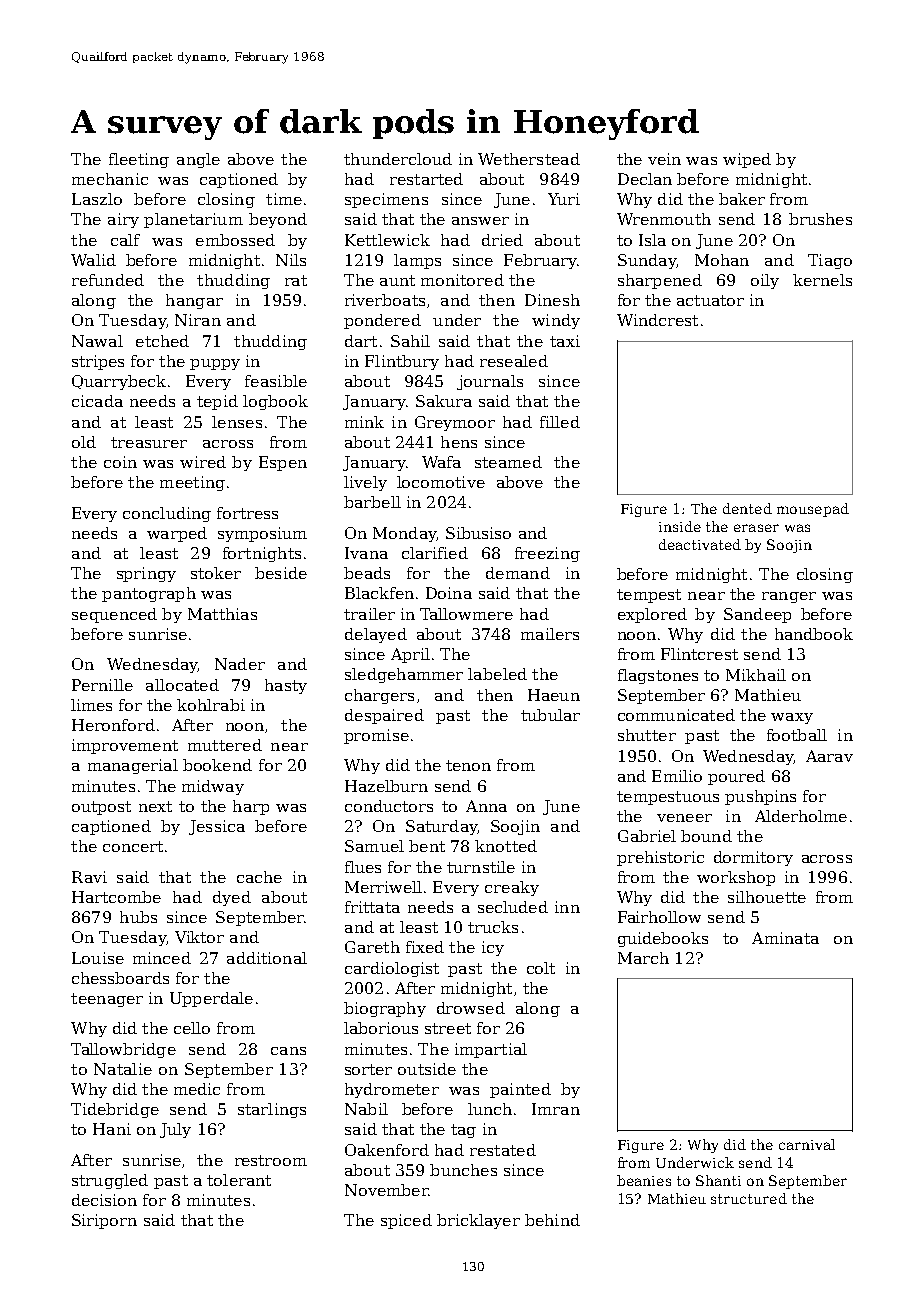 Image resolution: width=924 pixels, height=1308 pixels. What do you see at coordinates (747, 160) in the image?
I see `wiped` at bounding box center [747, 160].
